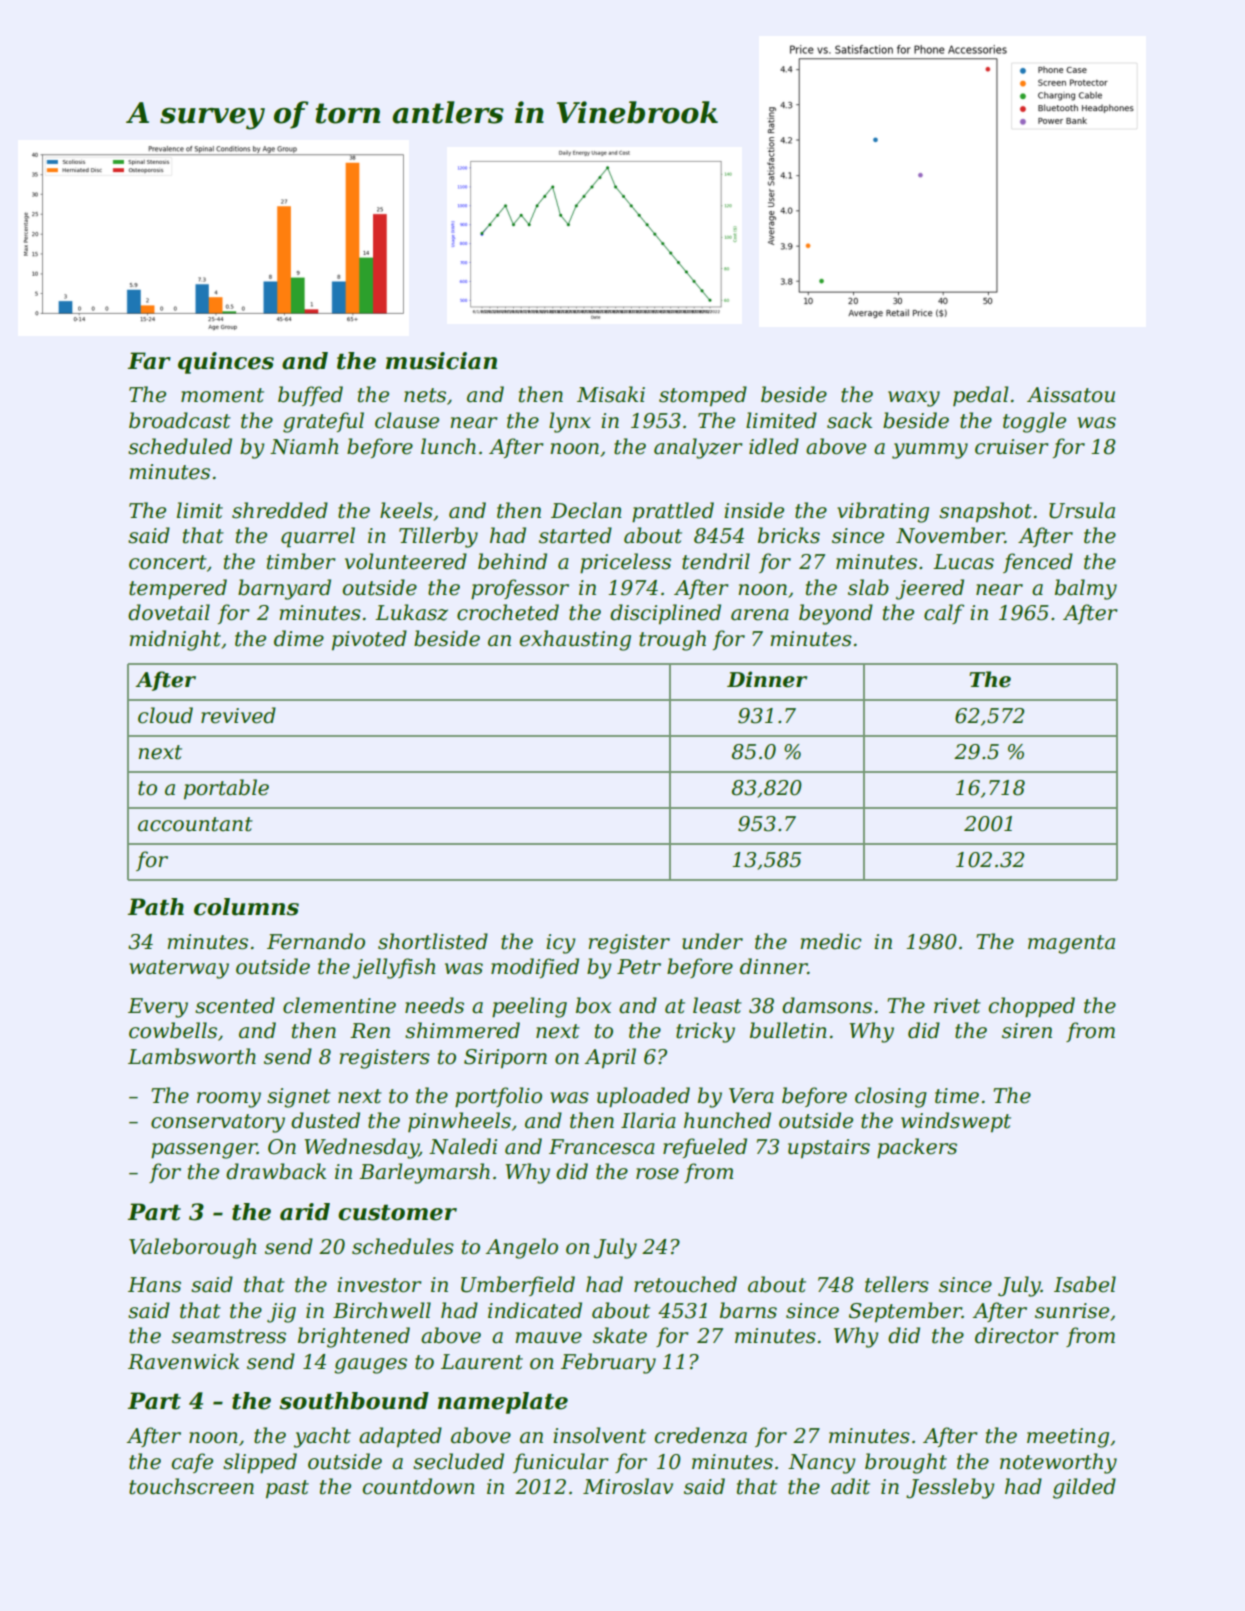  What do you see at coordinates (957, 1006) in the image?
I see `rivet` at bounding box center [957, 1006].
